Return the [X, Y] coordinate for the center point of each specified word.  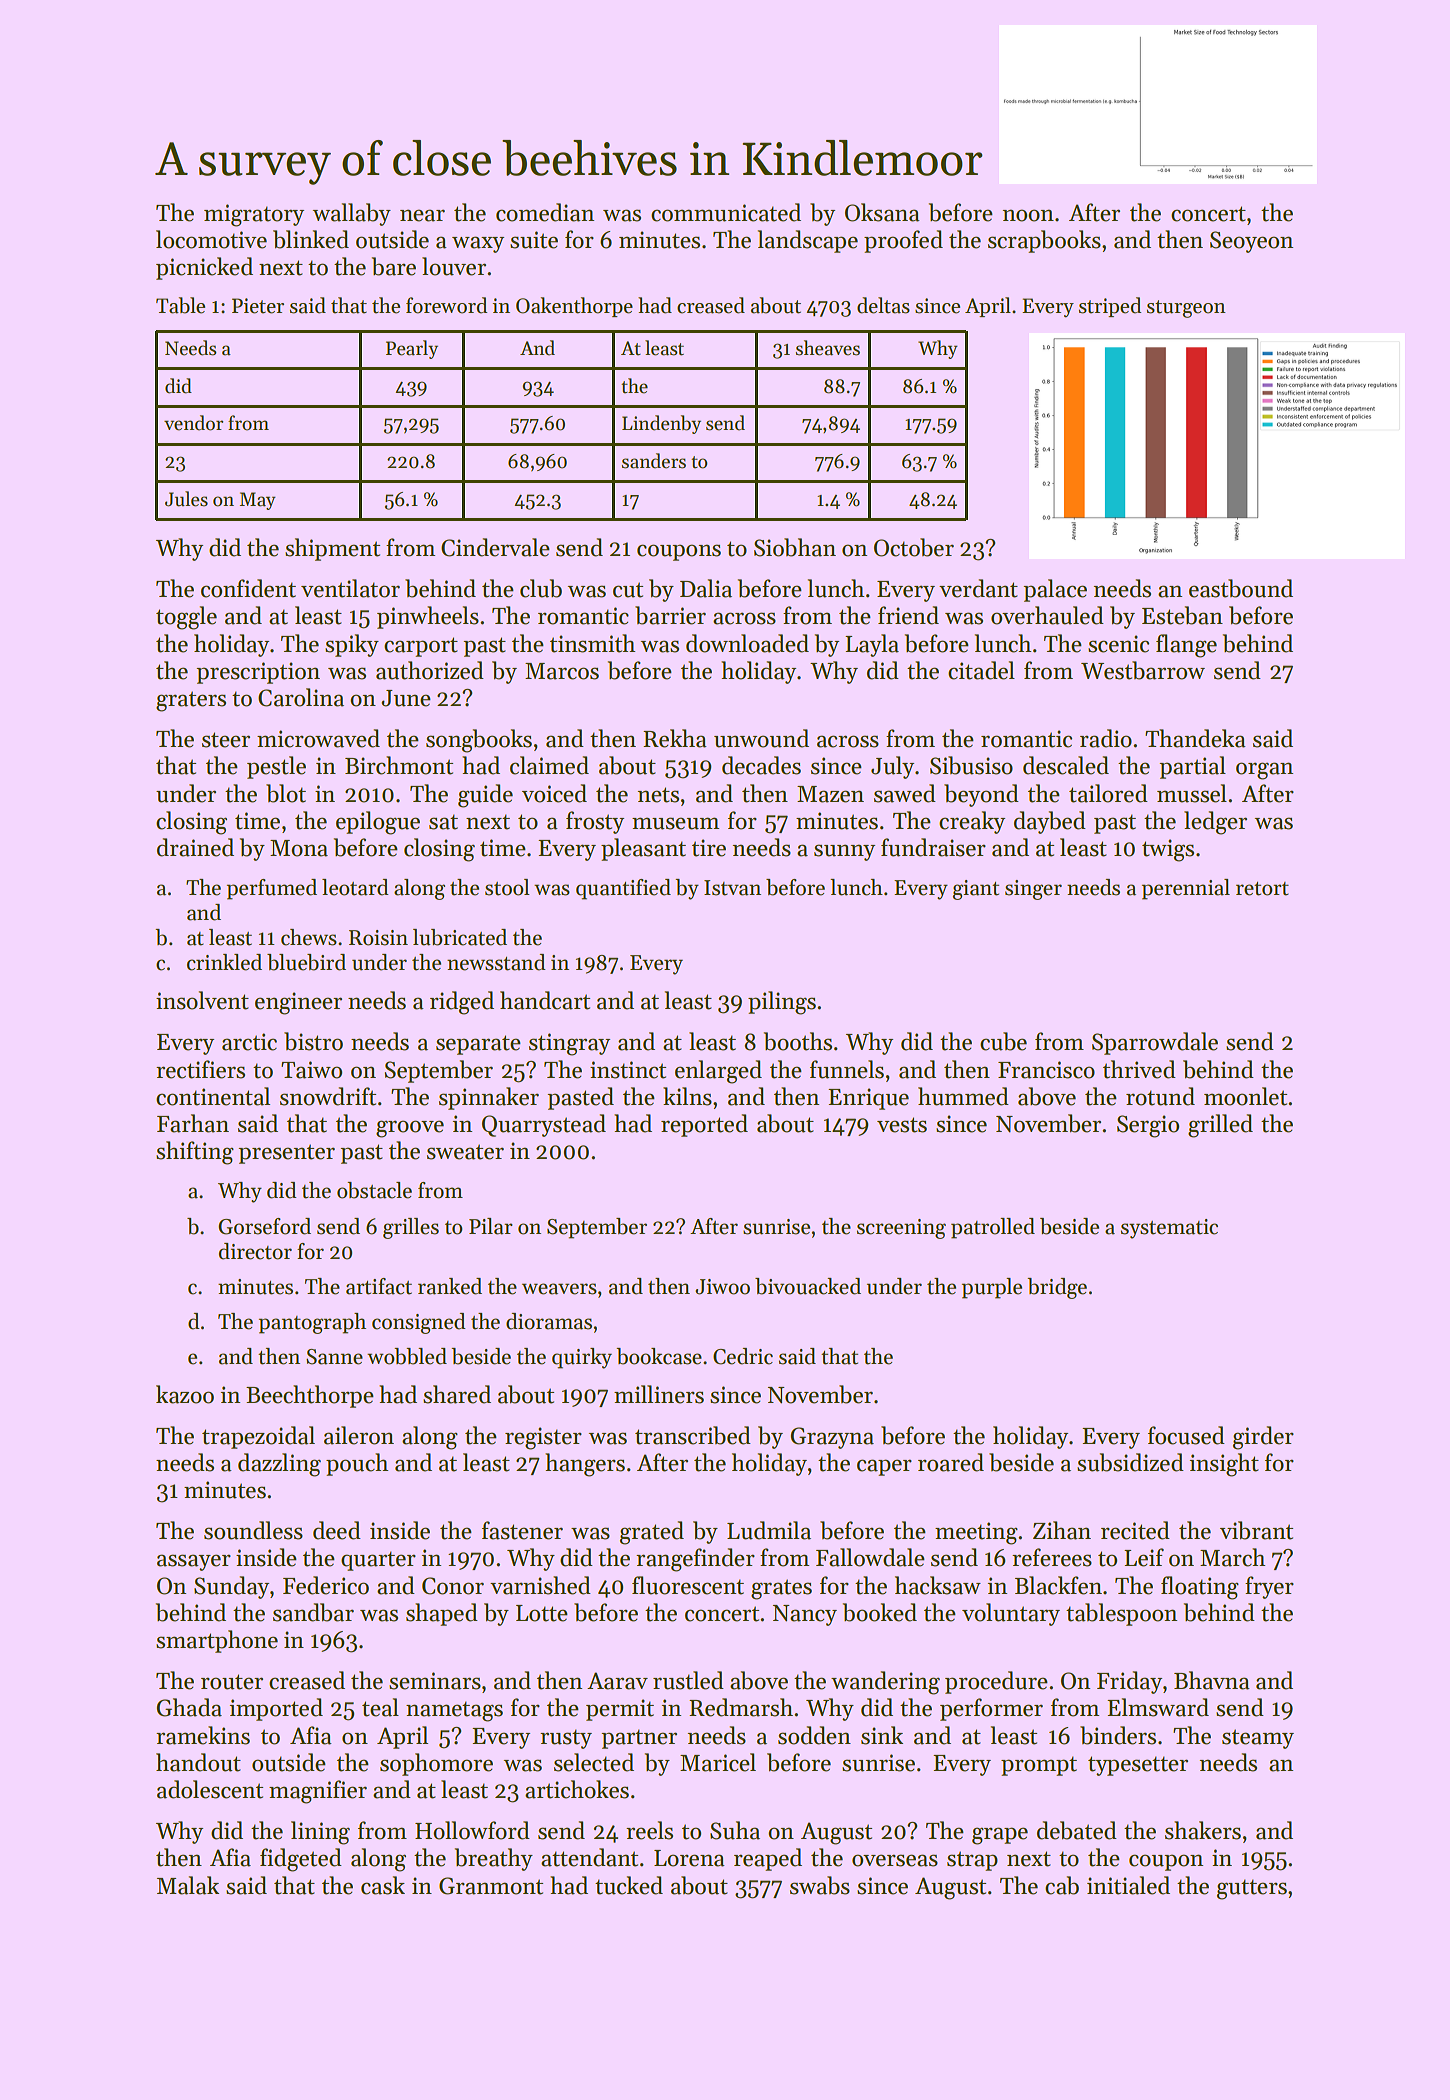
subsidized [1130, 1462]
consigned [419, 1323]
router [232, 1682]
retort [1262, 889]
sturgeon [1186, 309]
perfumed [272, 889]
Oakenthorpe [574, 307]
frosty [595, 822]
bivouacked [808, 1286]
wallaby [352, 214]
